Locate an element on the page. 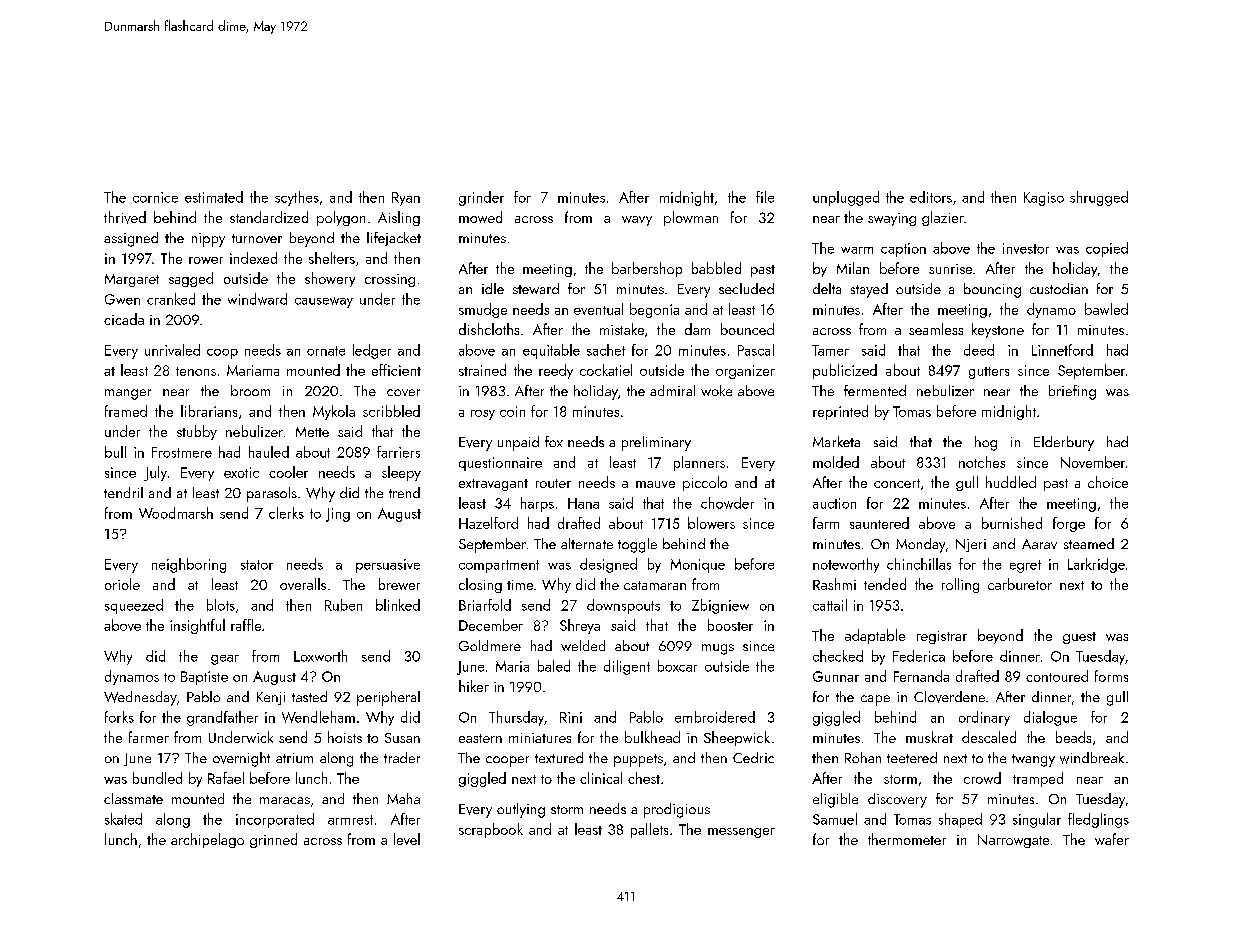 The image size is (1233, 952). neighboring is located at coordinates (189, 565).
